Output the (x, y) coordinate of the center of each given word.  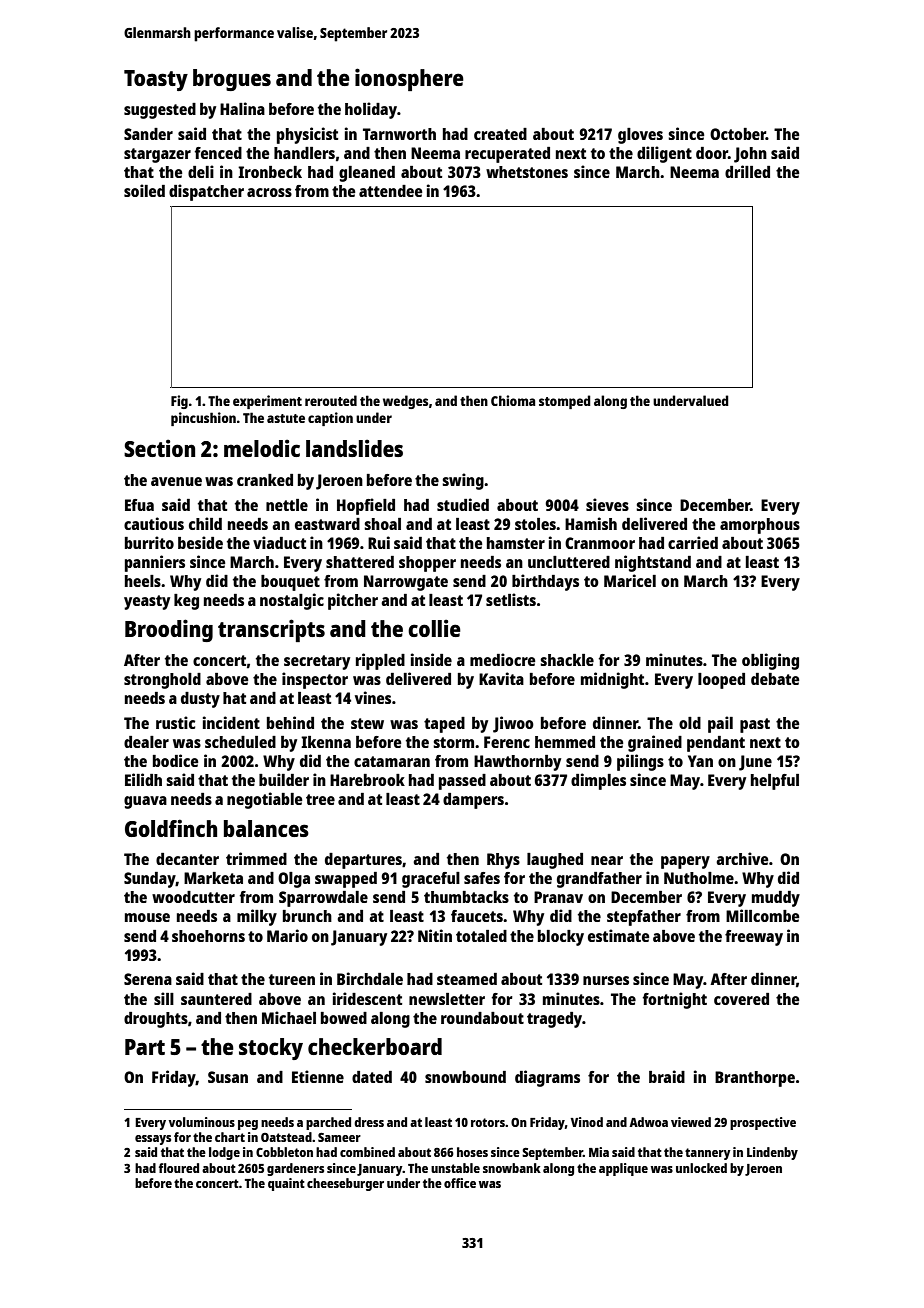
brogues (232, 80)
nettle (287, 505)
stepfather (644, 918)
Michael (289, 1017)
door (712, 153)
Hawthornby (517, 763)
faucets (477, 916)
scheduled (240, 742)
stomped (565, 402)
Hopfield (366, 506)
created (500, 134)
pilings (640, 762)
